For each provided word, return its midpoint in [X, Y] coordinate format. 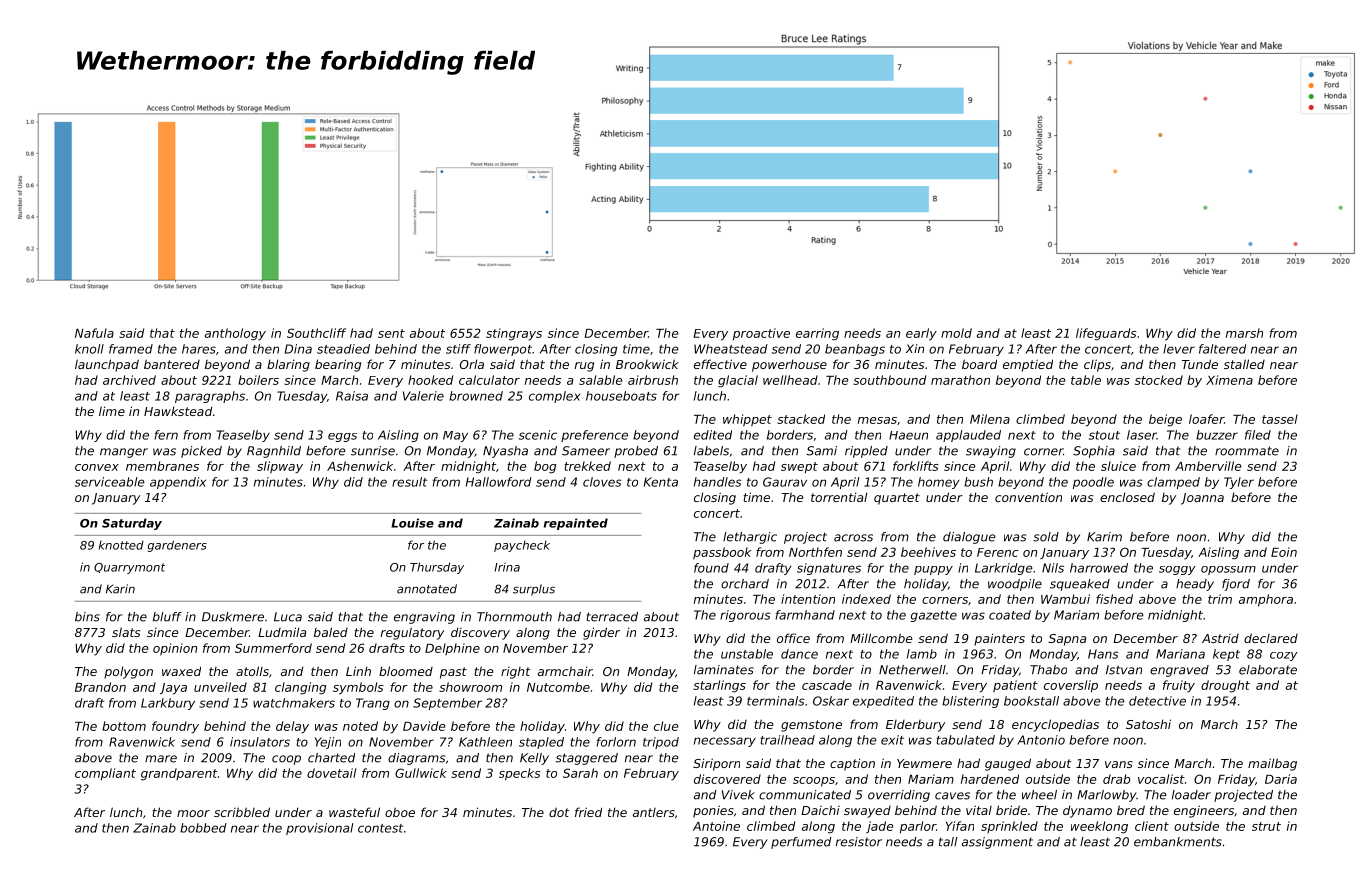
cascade [827, 685]
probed [636, 452]
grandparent [179, 774]
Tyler [1239, 483]
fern [166, 435]
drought [1225, 686]
